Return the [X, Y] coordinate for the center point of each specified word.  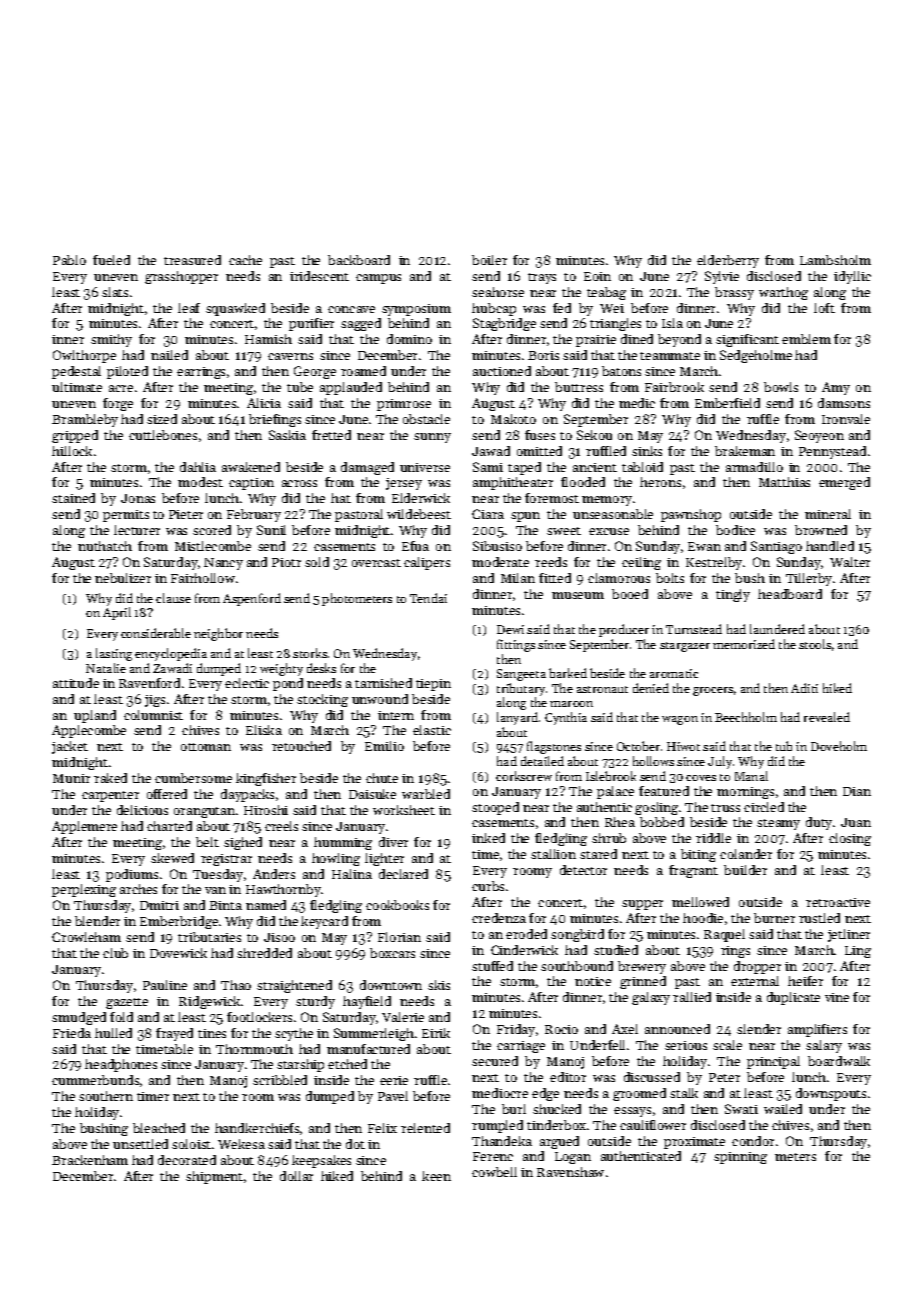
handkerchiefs [257, 1128]
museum [578, 595]
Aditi [804, 688]
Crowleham [86, 937]
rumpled [497, 1126]
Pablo [69, 260]
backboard [359, 260]
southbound [577, 966]
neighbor [218, 634]
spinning [740, 1158]
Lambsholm [835, 260]
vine [837, 997]
